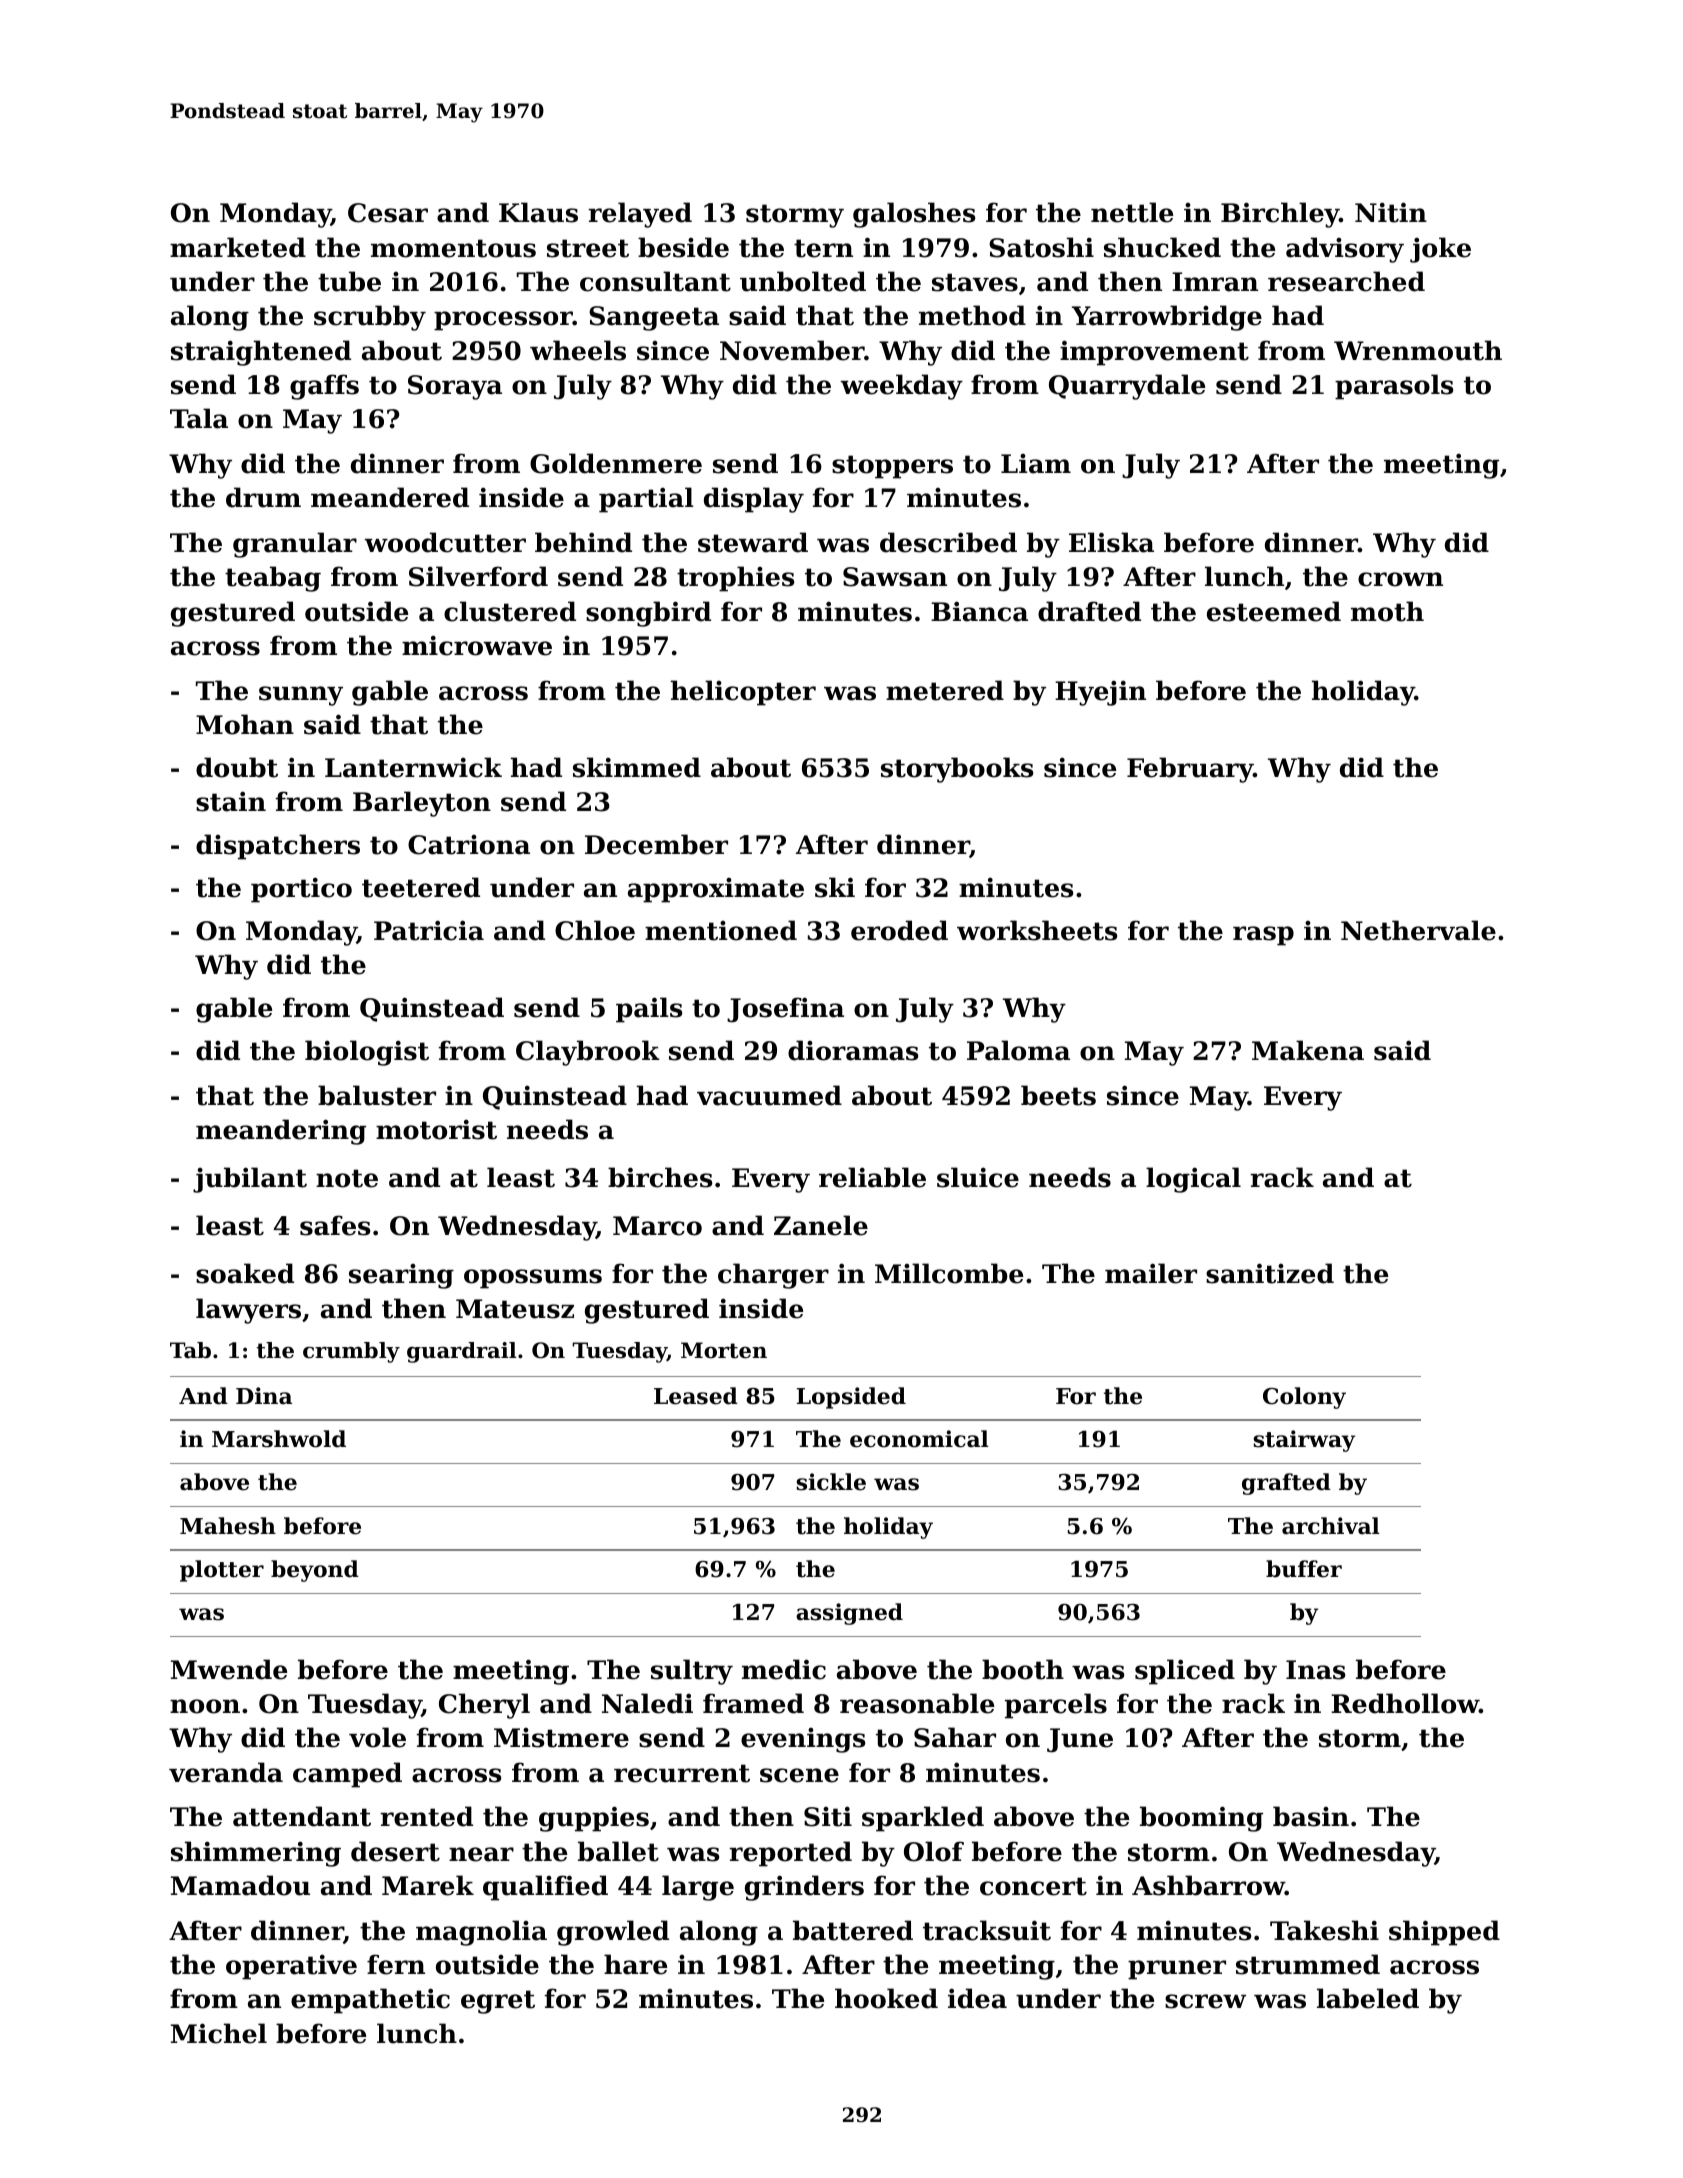  I want to click on sanitized, so click(1270, 1273).
